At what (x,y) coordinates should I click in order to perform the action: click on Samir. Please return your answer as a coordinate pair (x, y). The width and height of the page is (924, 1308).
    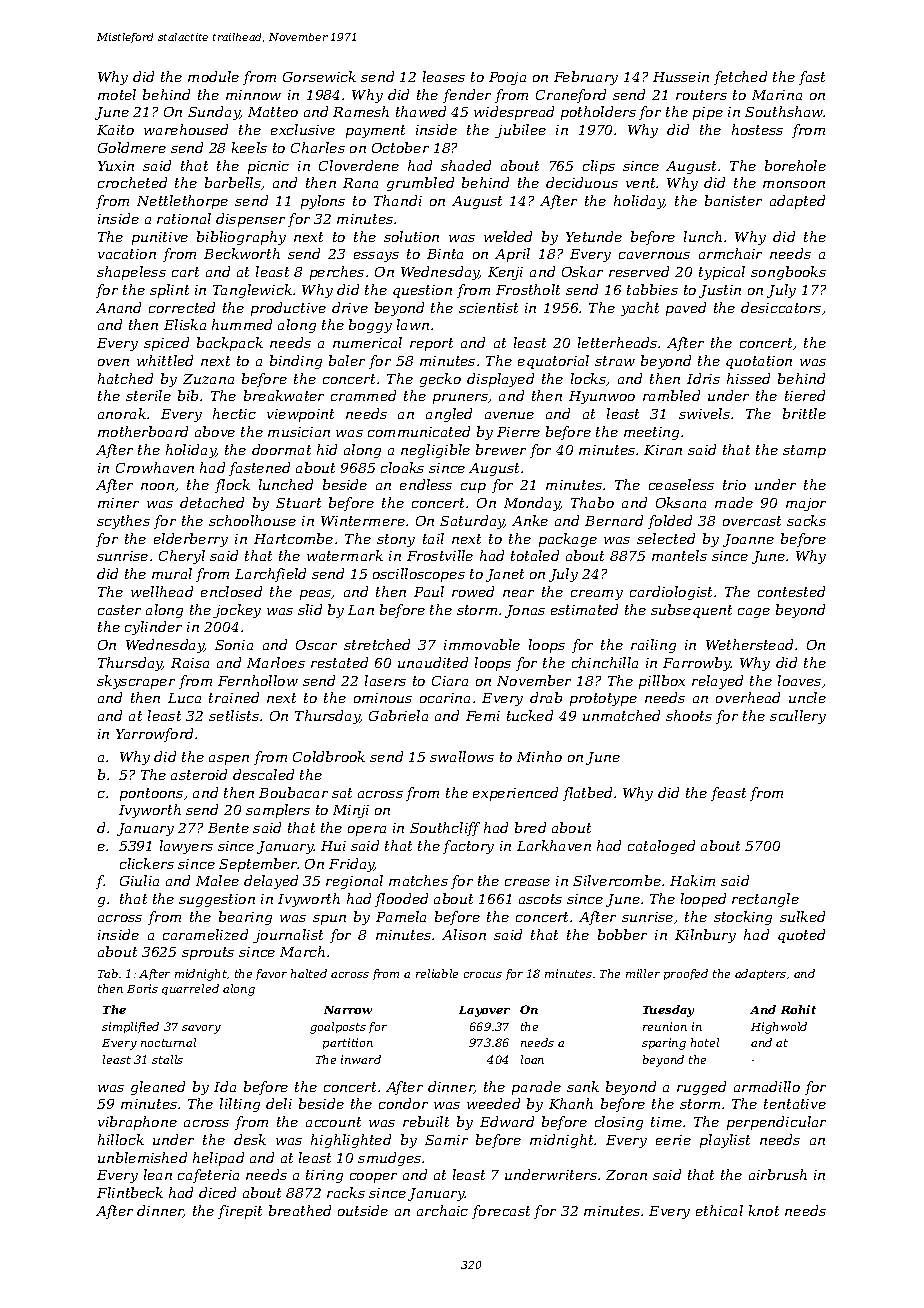
    Looking at the image, I should click on (446, 1140).
